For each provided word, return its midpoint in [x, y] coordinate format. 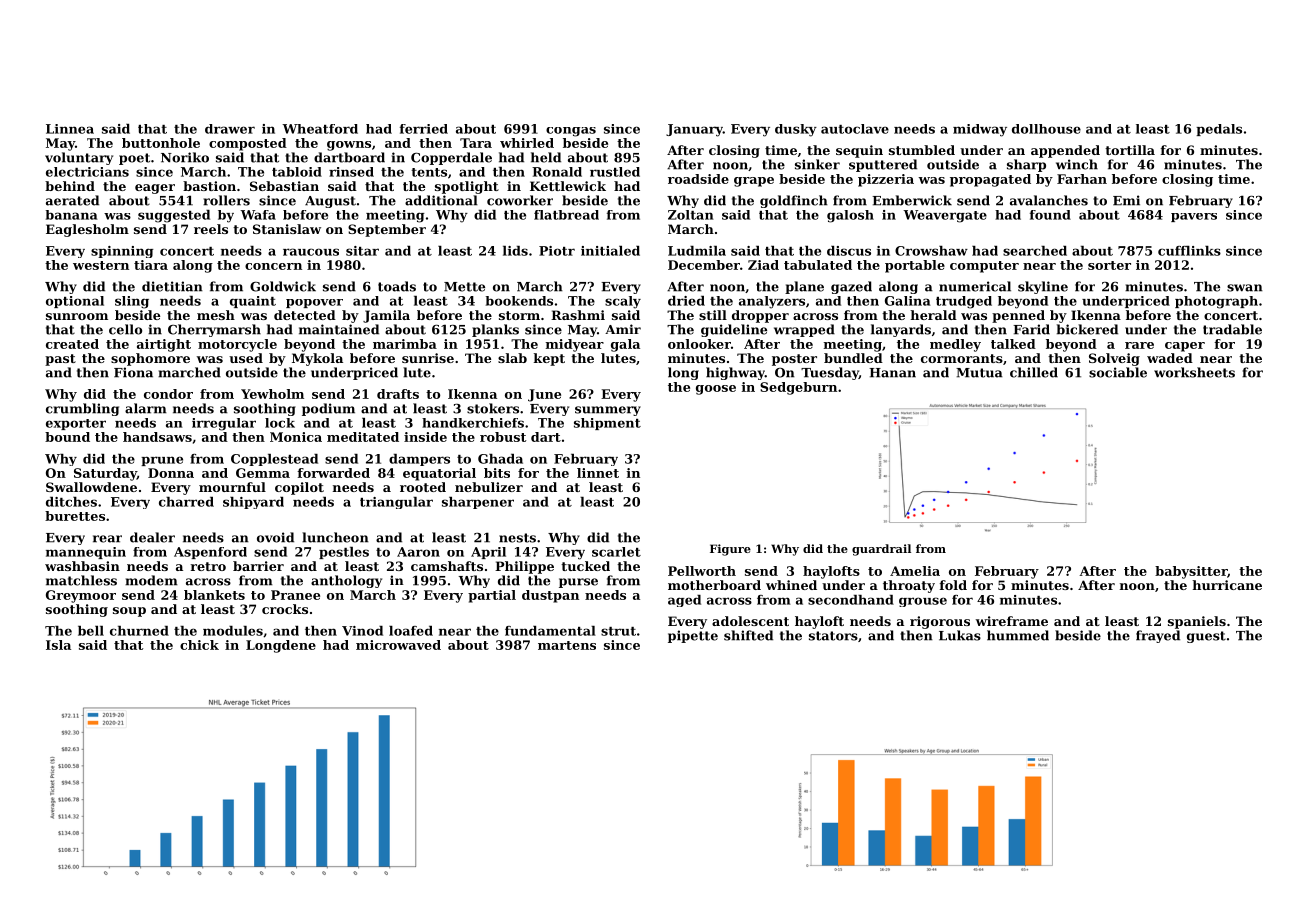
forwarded [333, 473]
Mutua [979, 373]
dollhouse [1046, 129]
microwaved [398, 645]
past [60, 360]
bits [497, 473]
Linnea [70, 129]
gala [625, 345]
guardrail [881, 550]
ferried [424, 129]
